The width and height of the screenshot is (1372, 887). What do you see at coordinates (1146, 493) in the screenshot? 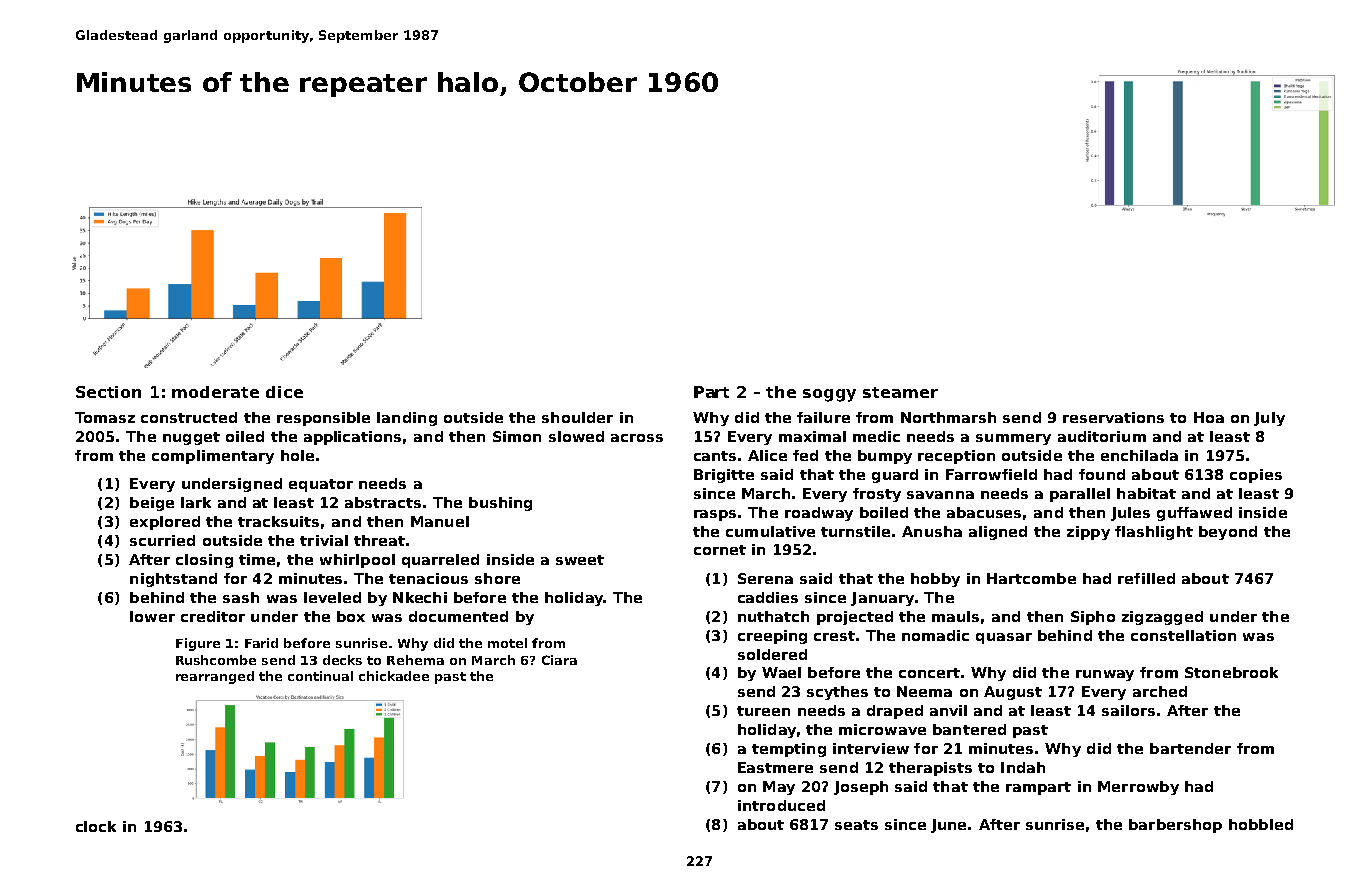
I see `habitat` at bounding box center [1146, 493].
